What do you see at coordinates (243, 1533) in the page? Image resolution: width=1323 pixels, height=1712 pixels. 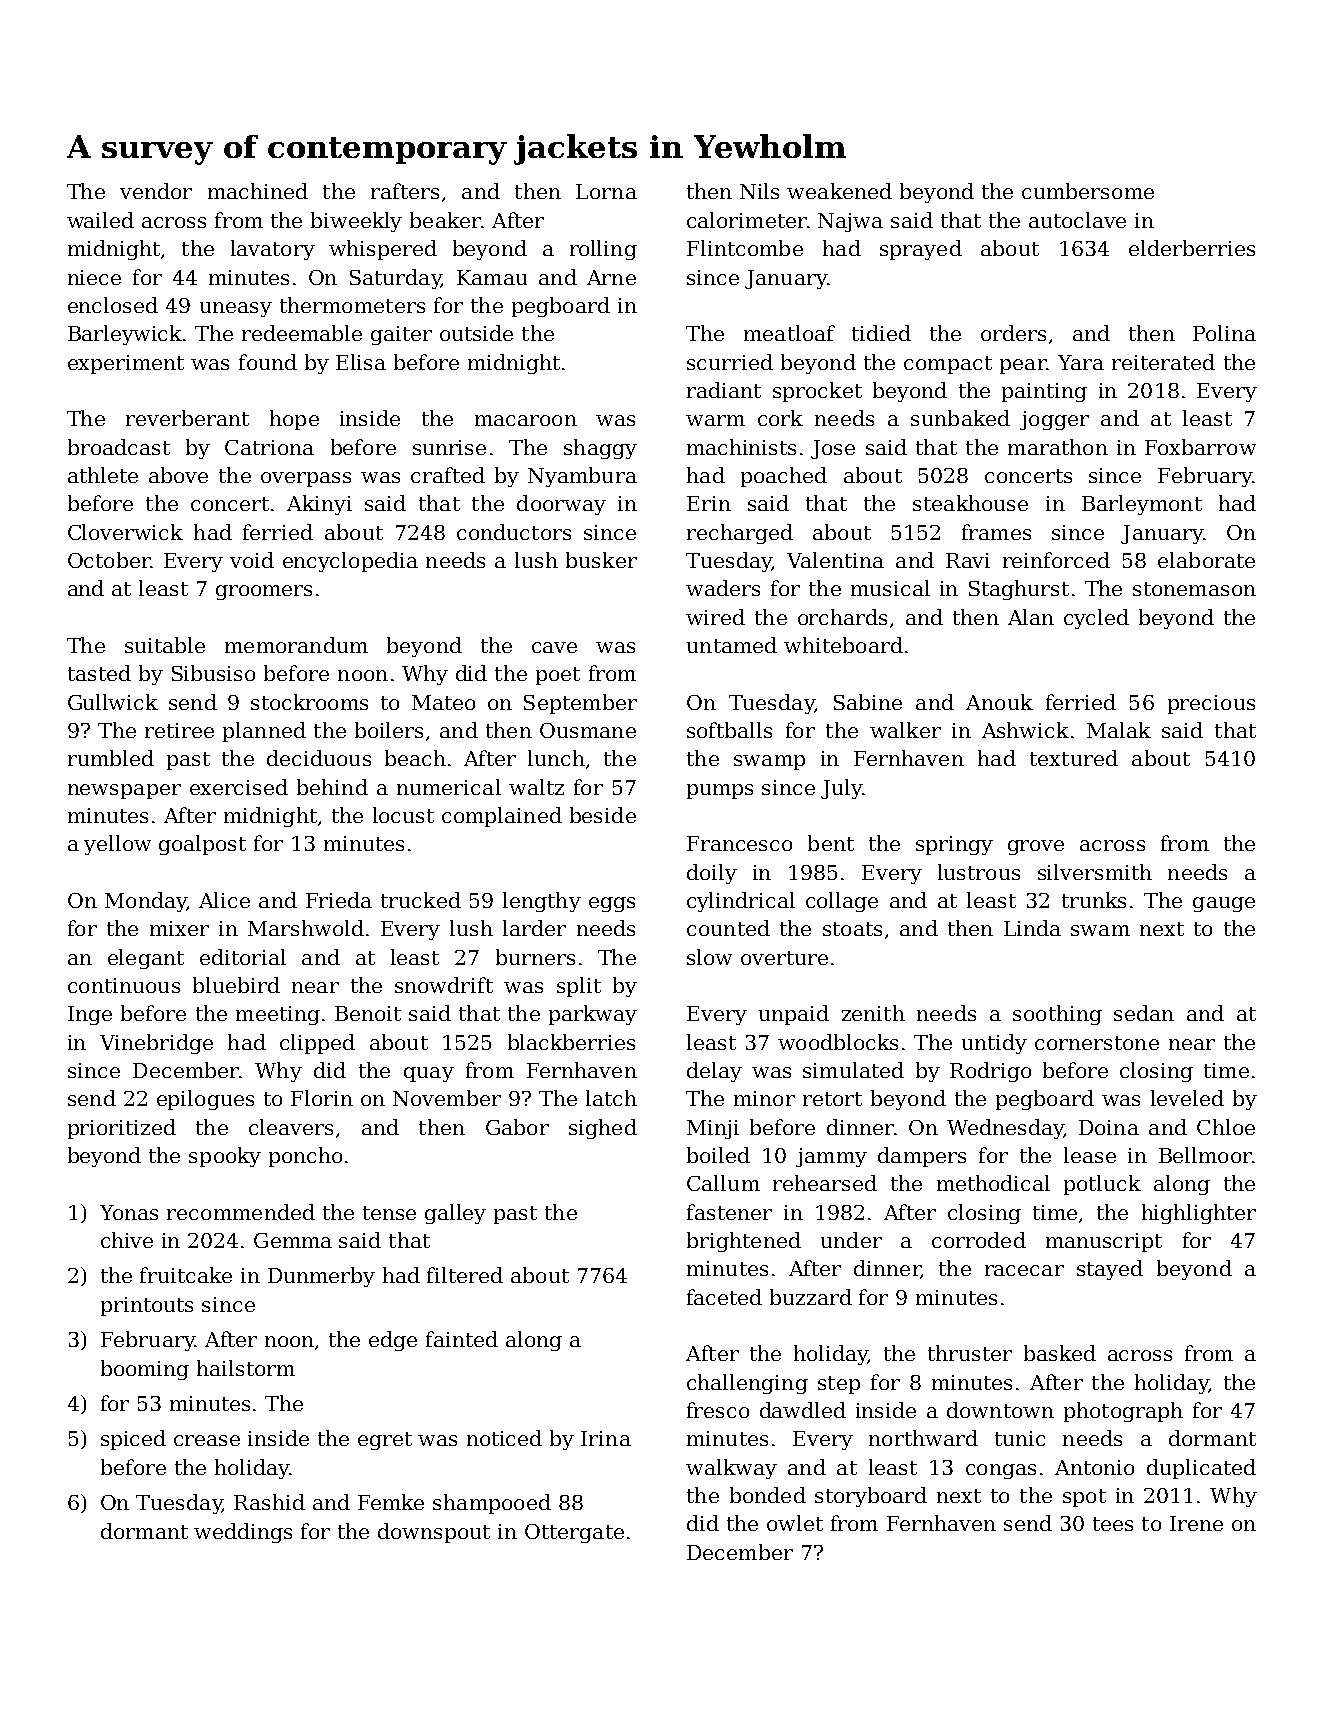 I see `weddings` at bounding box center [243, 1533].
